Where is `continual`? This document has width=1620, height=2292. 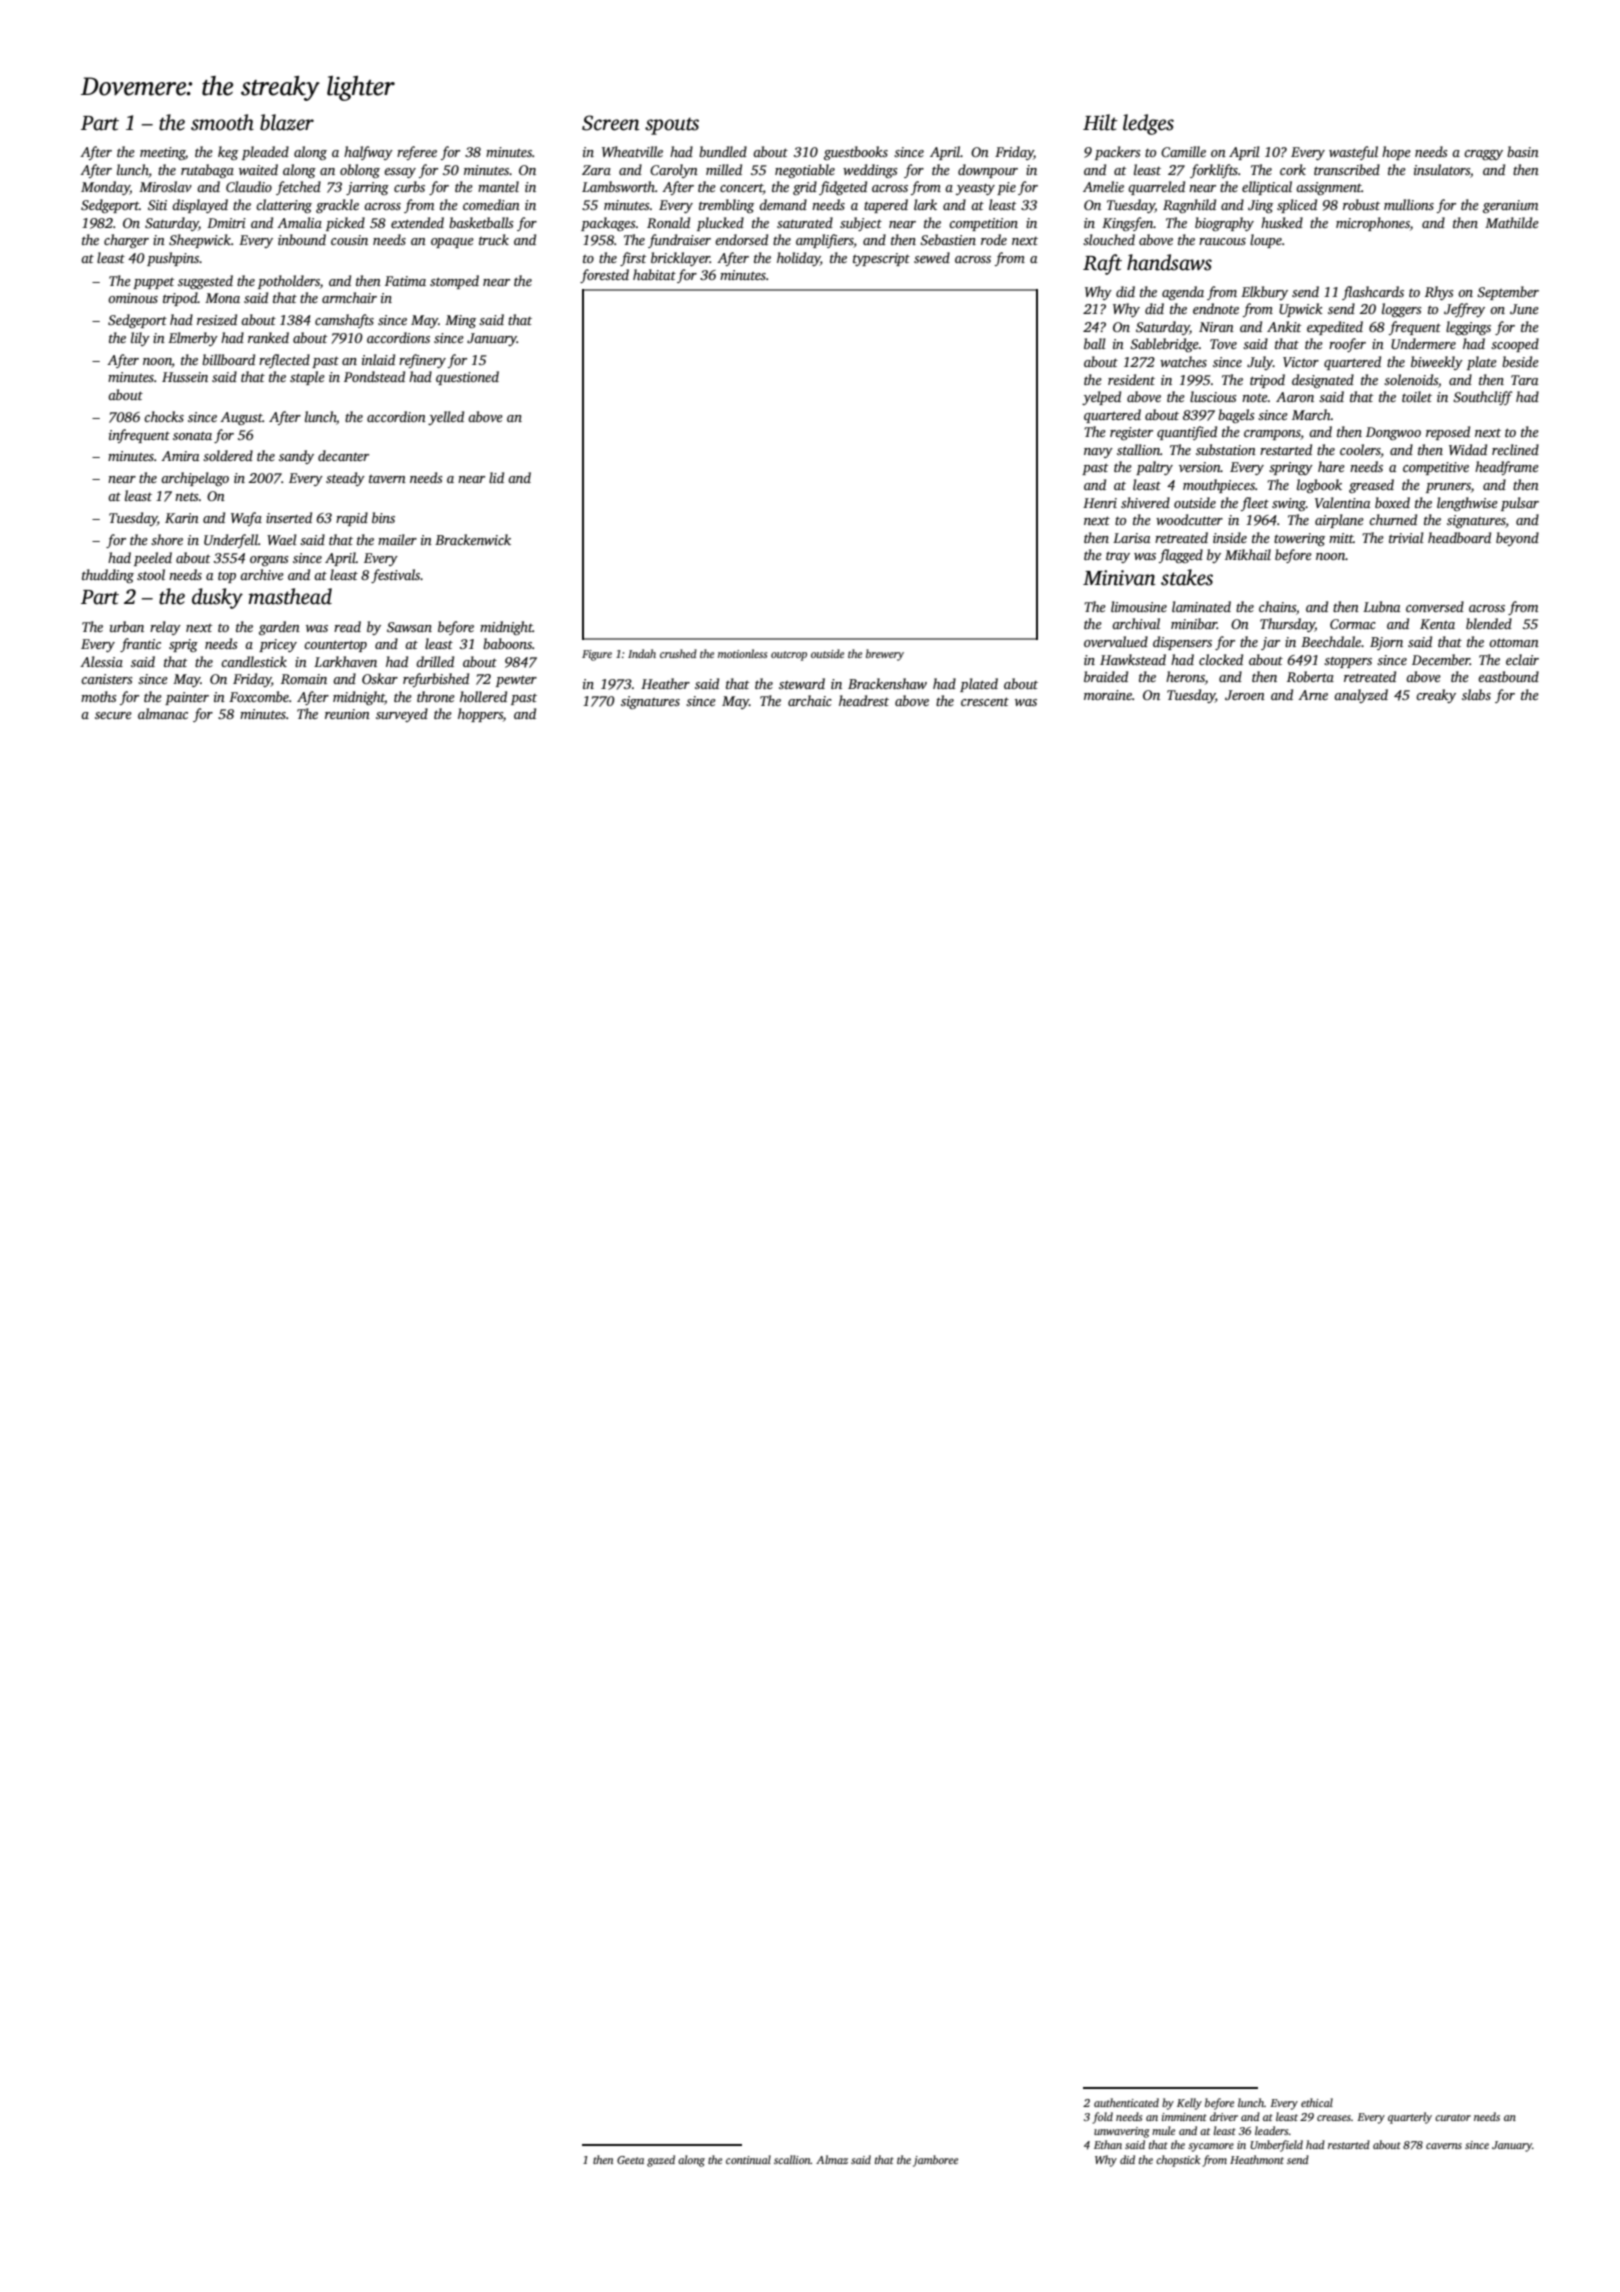 continual is located at coordinates (748, 2159).
